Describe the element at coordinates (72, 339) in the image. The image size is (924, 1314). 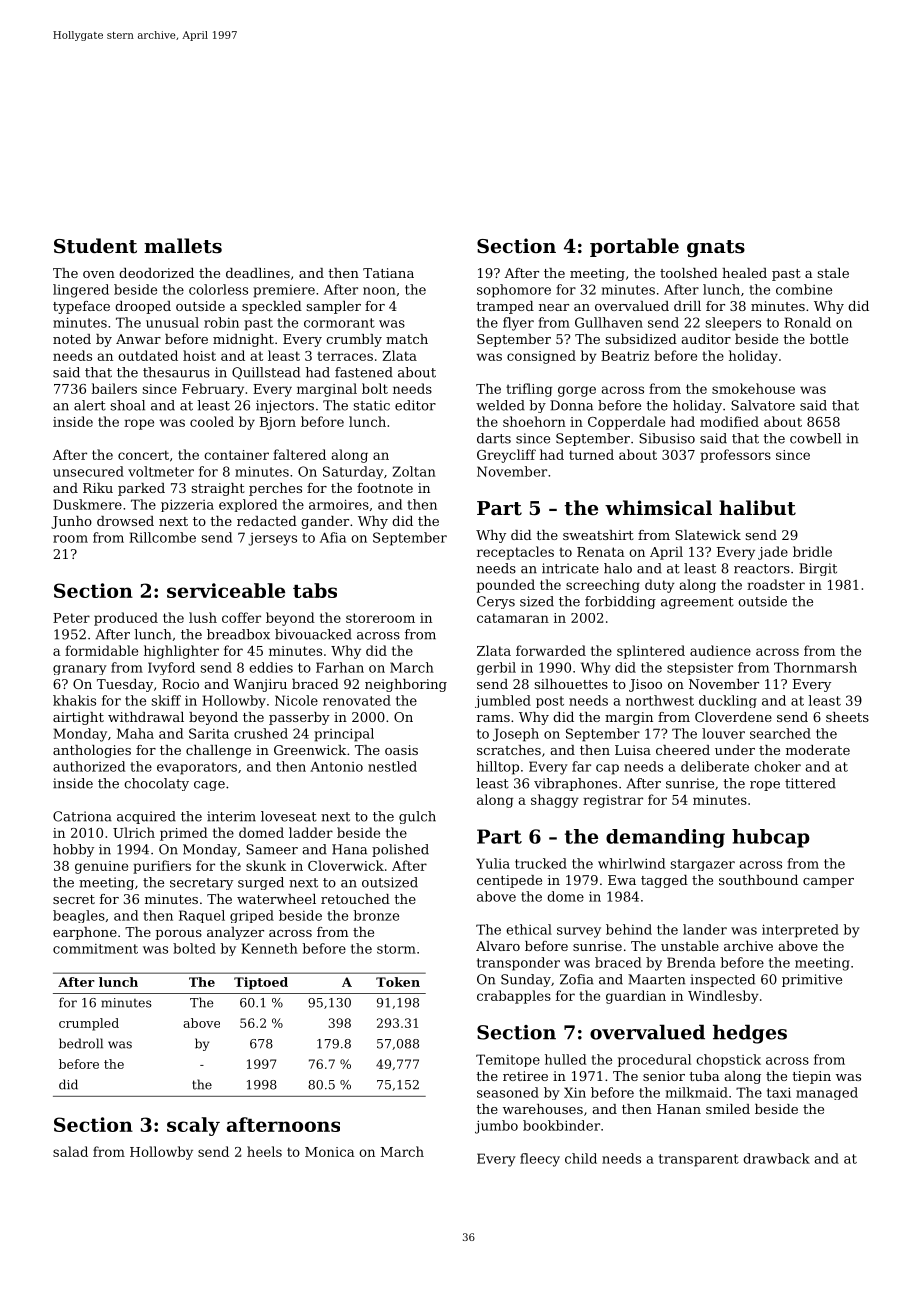
I see `noted` at that location.
